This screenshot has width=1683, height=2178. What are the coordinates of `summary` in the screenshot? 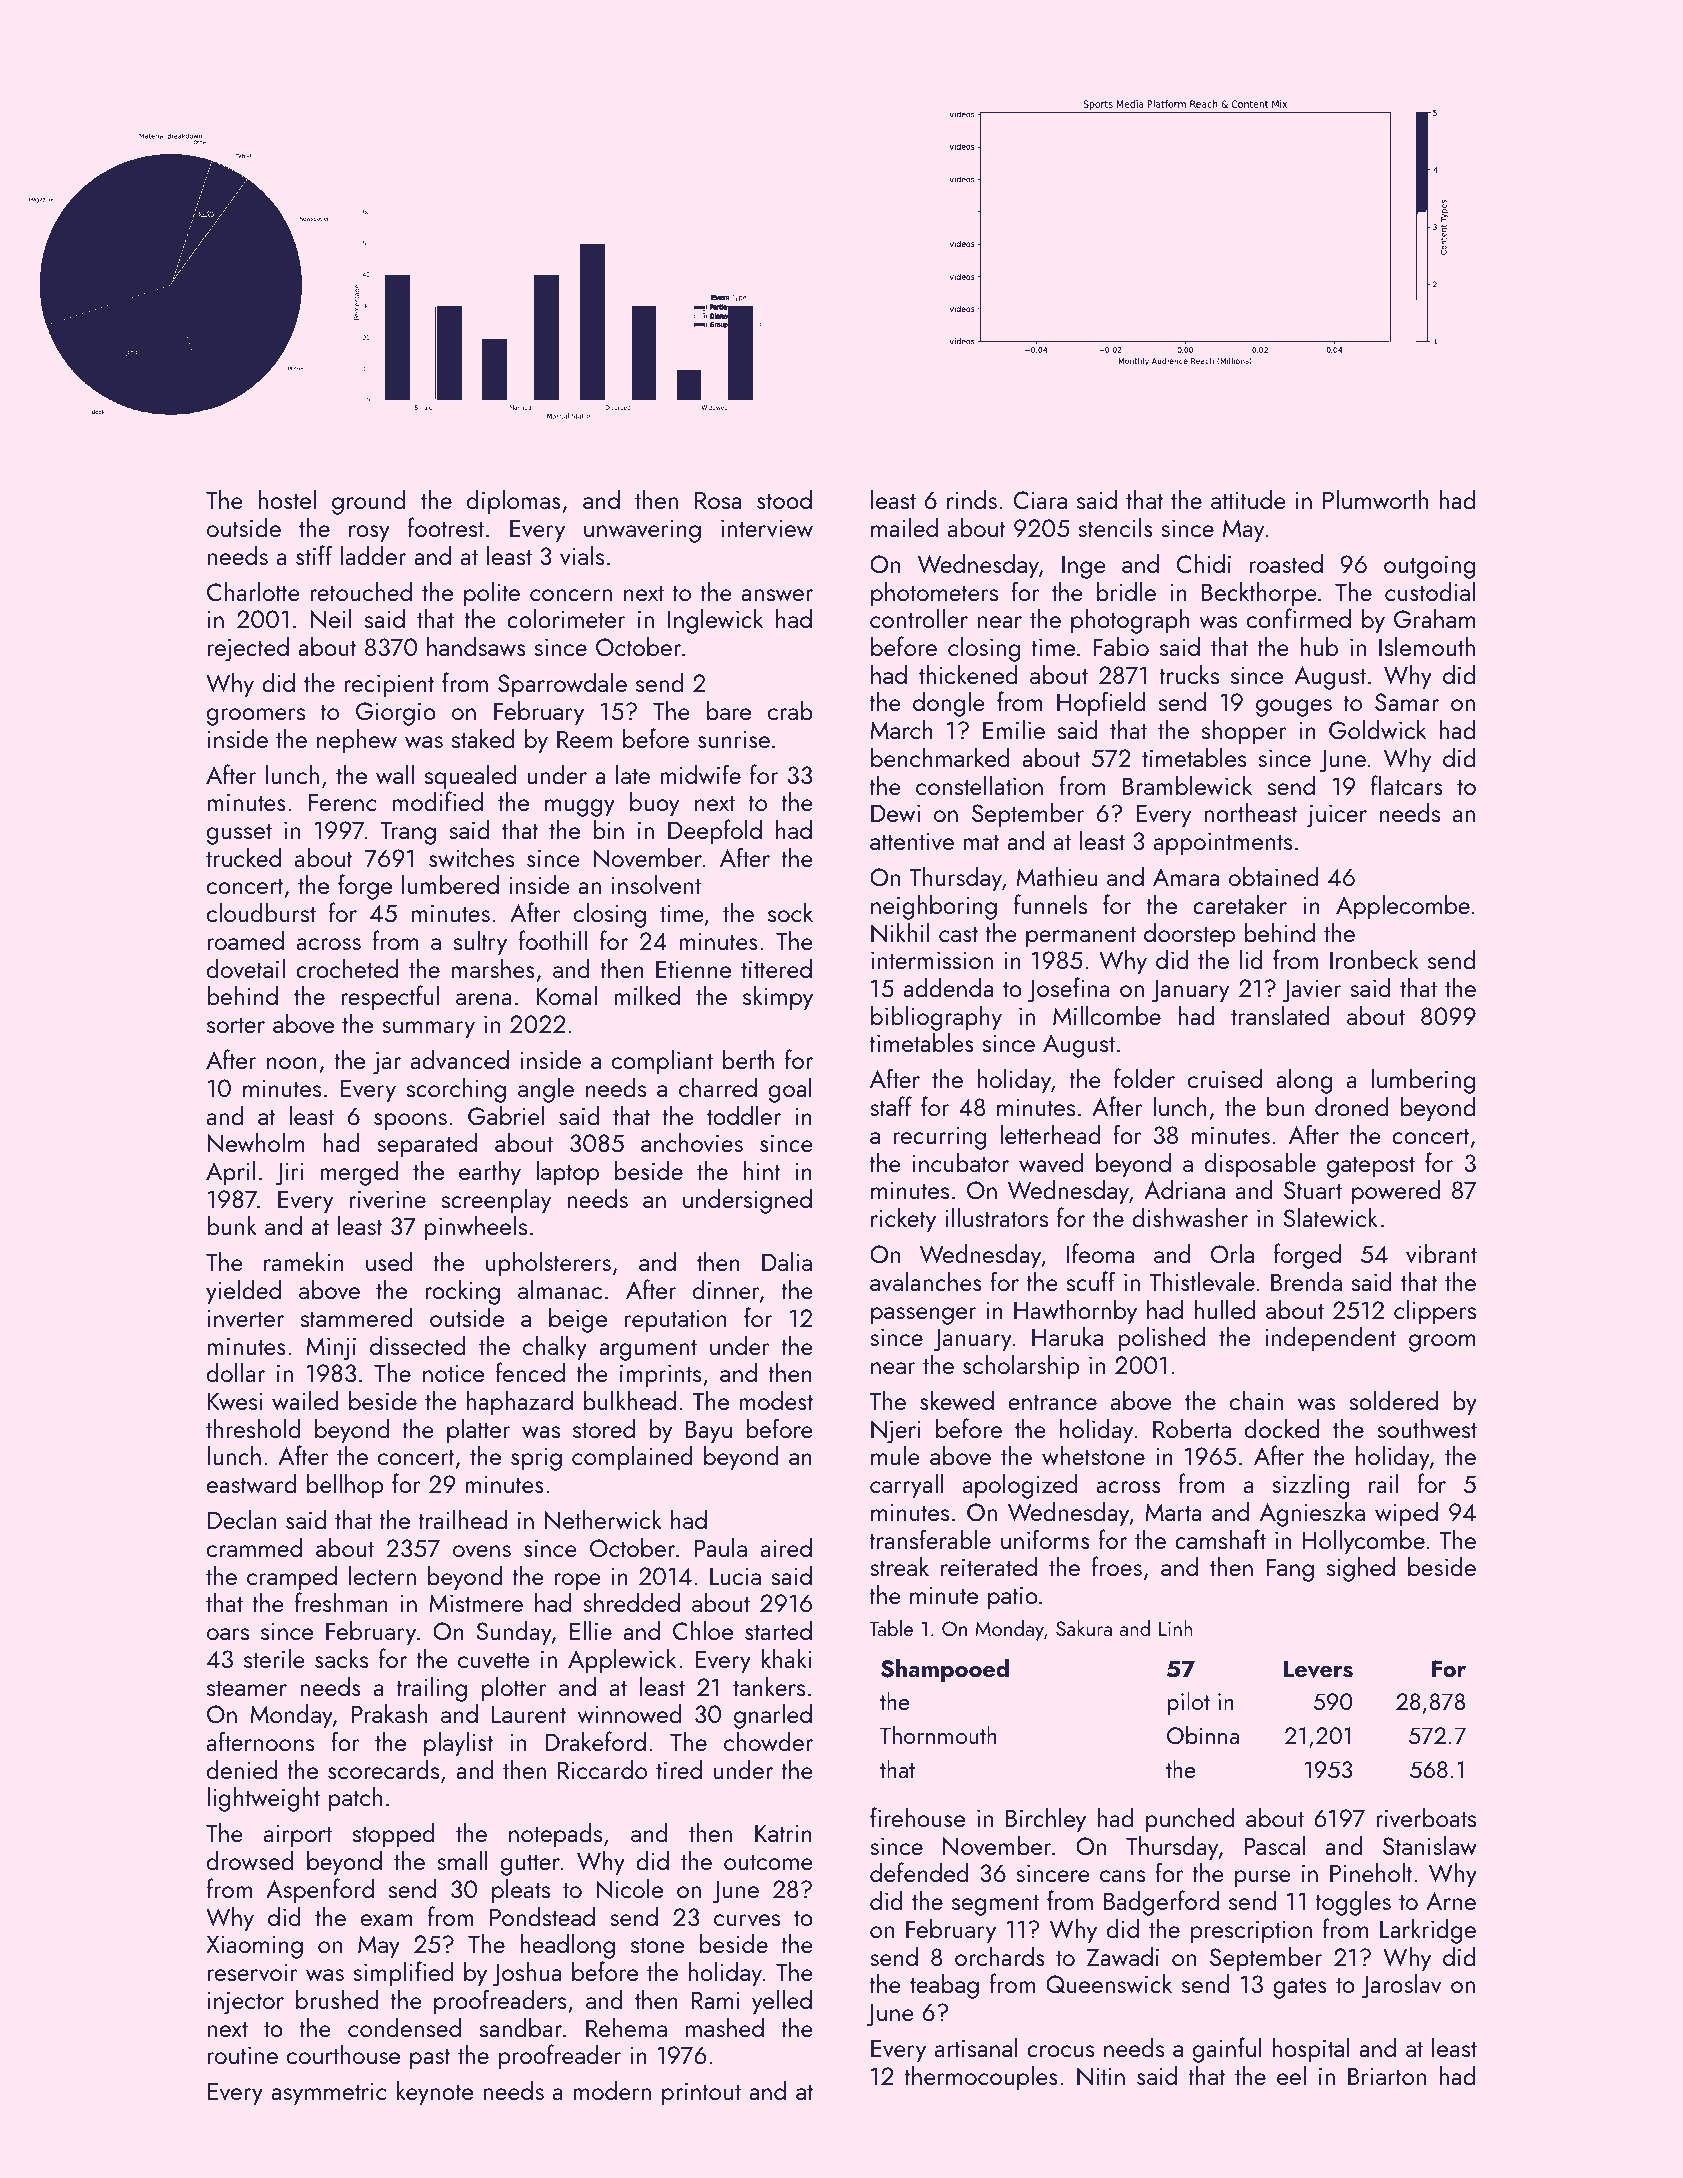 It's located at (428, 1030).
